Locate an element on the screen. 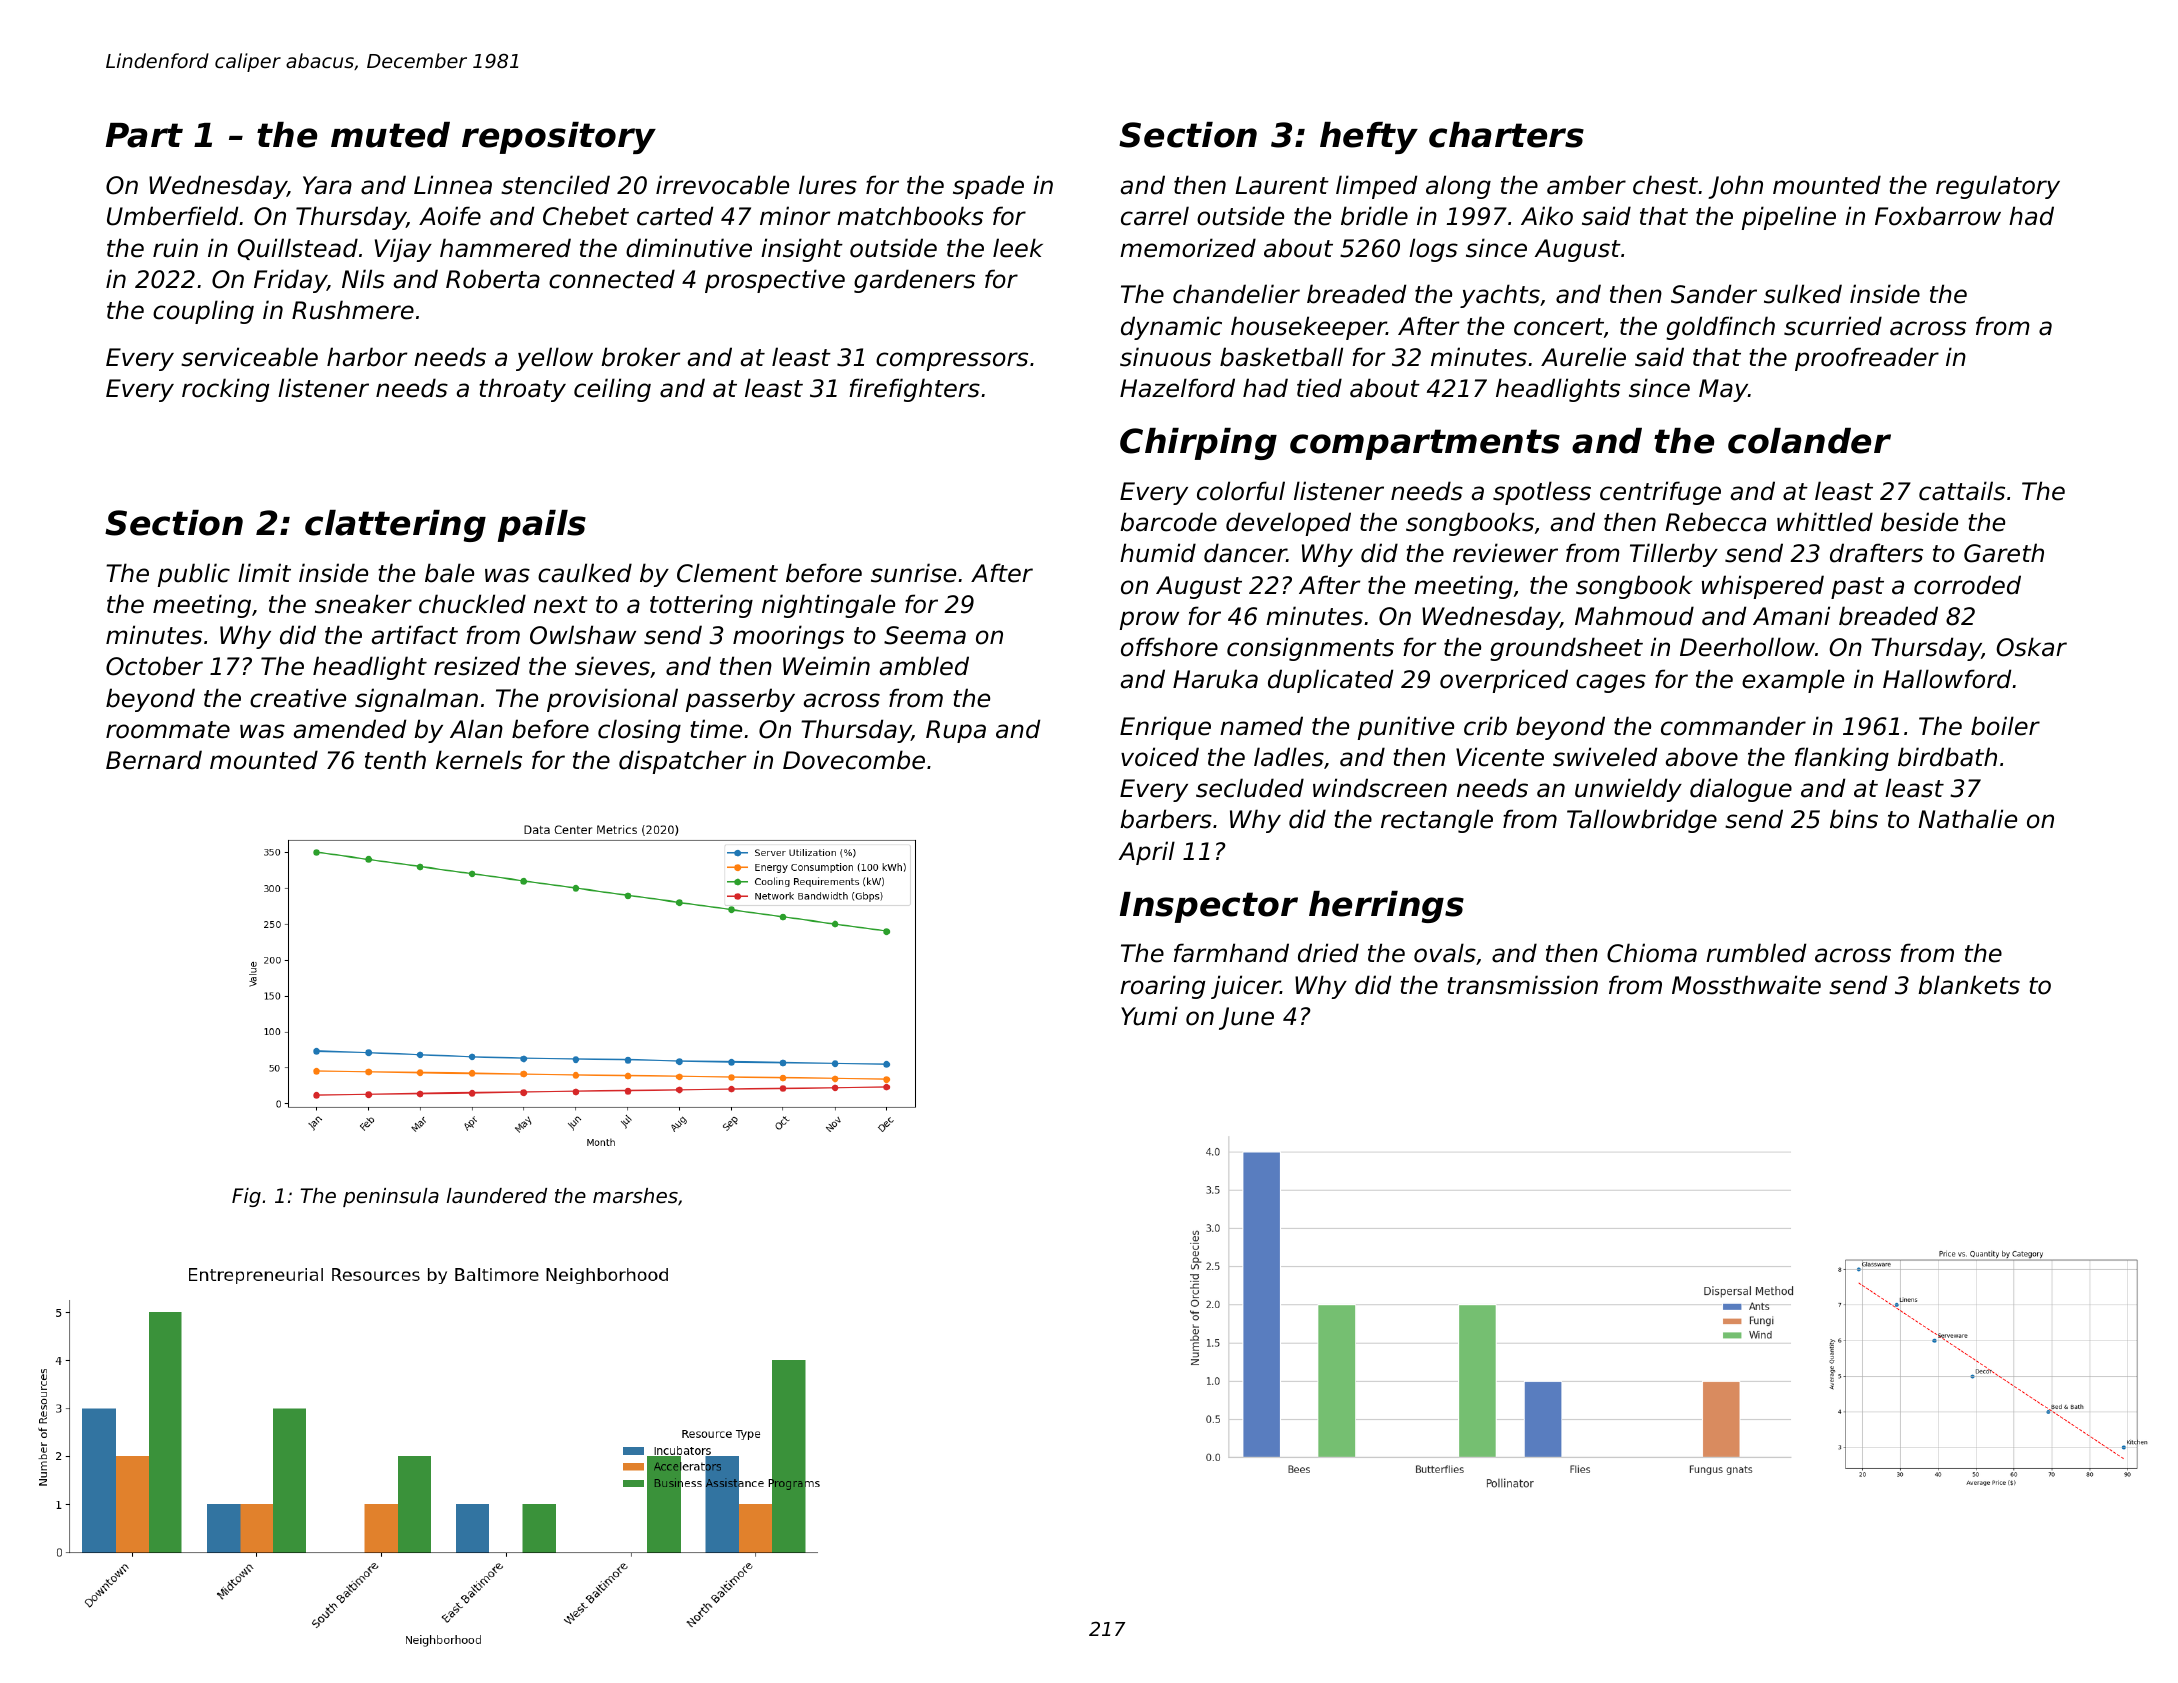 This screenshot has width=2178, height=1683. spade is located at coordinates (988, 187).
